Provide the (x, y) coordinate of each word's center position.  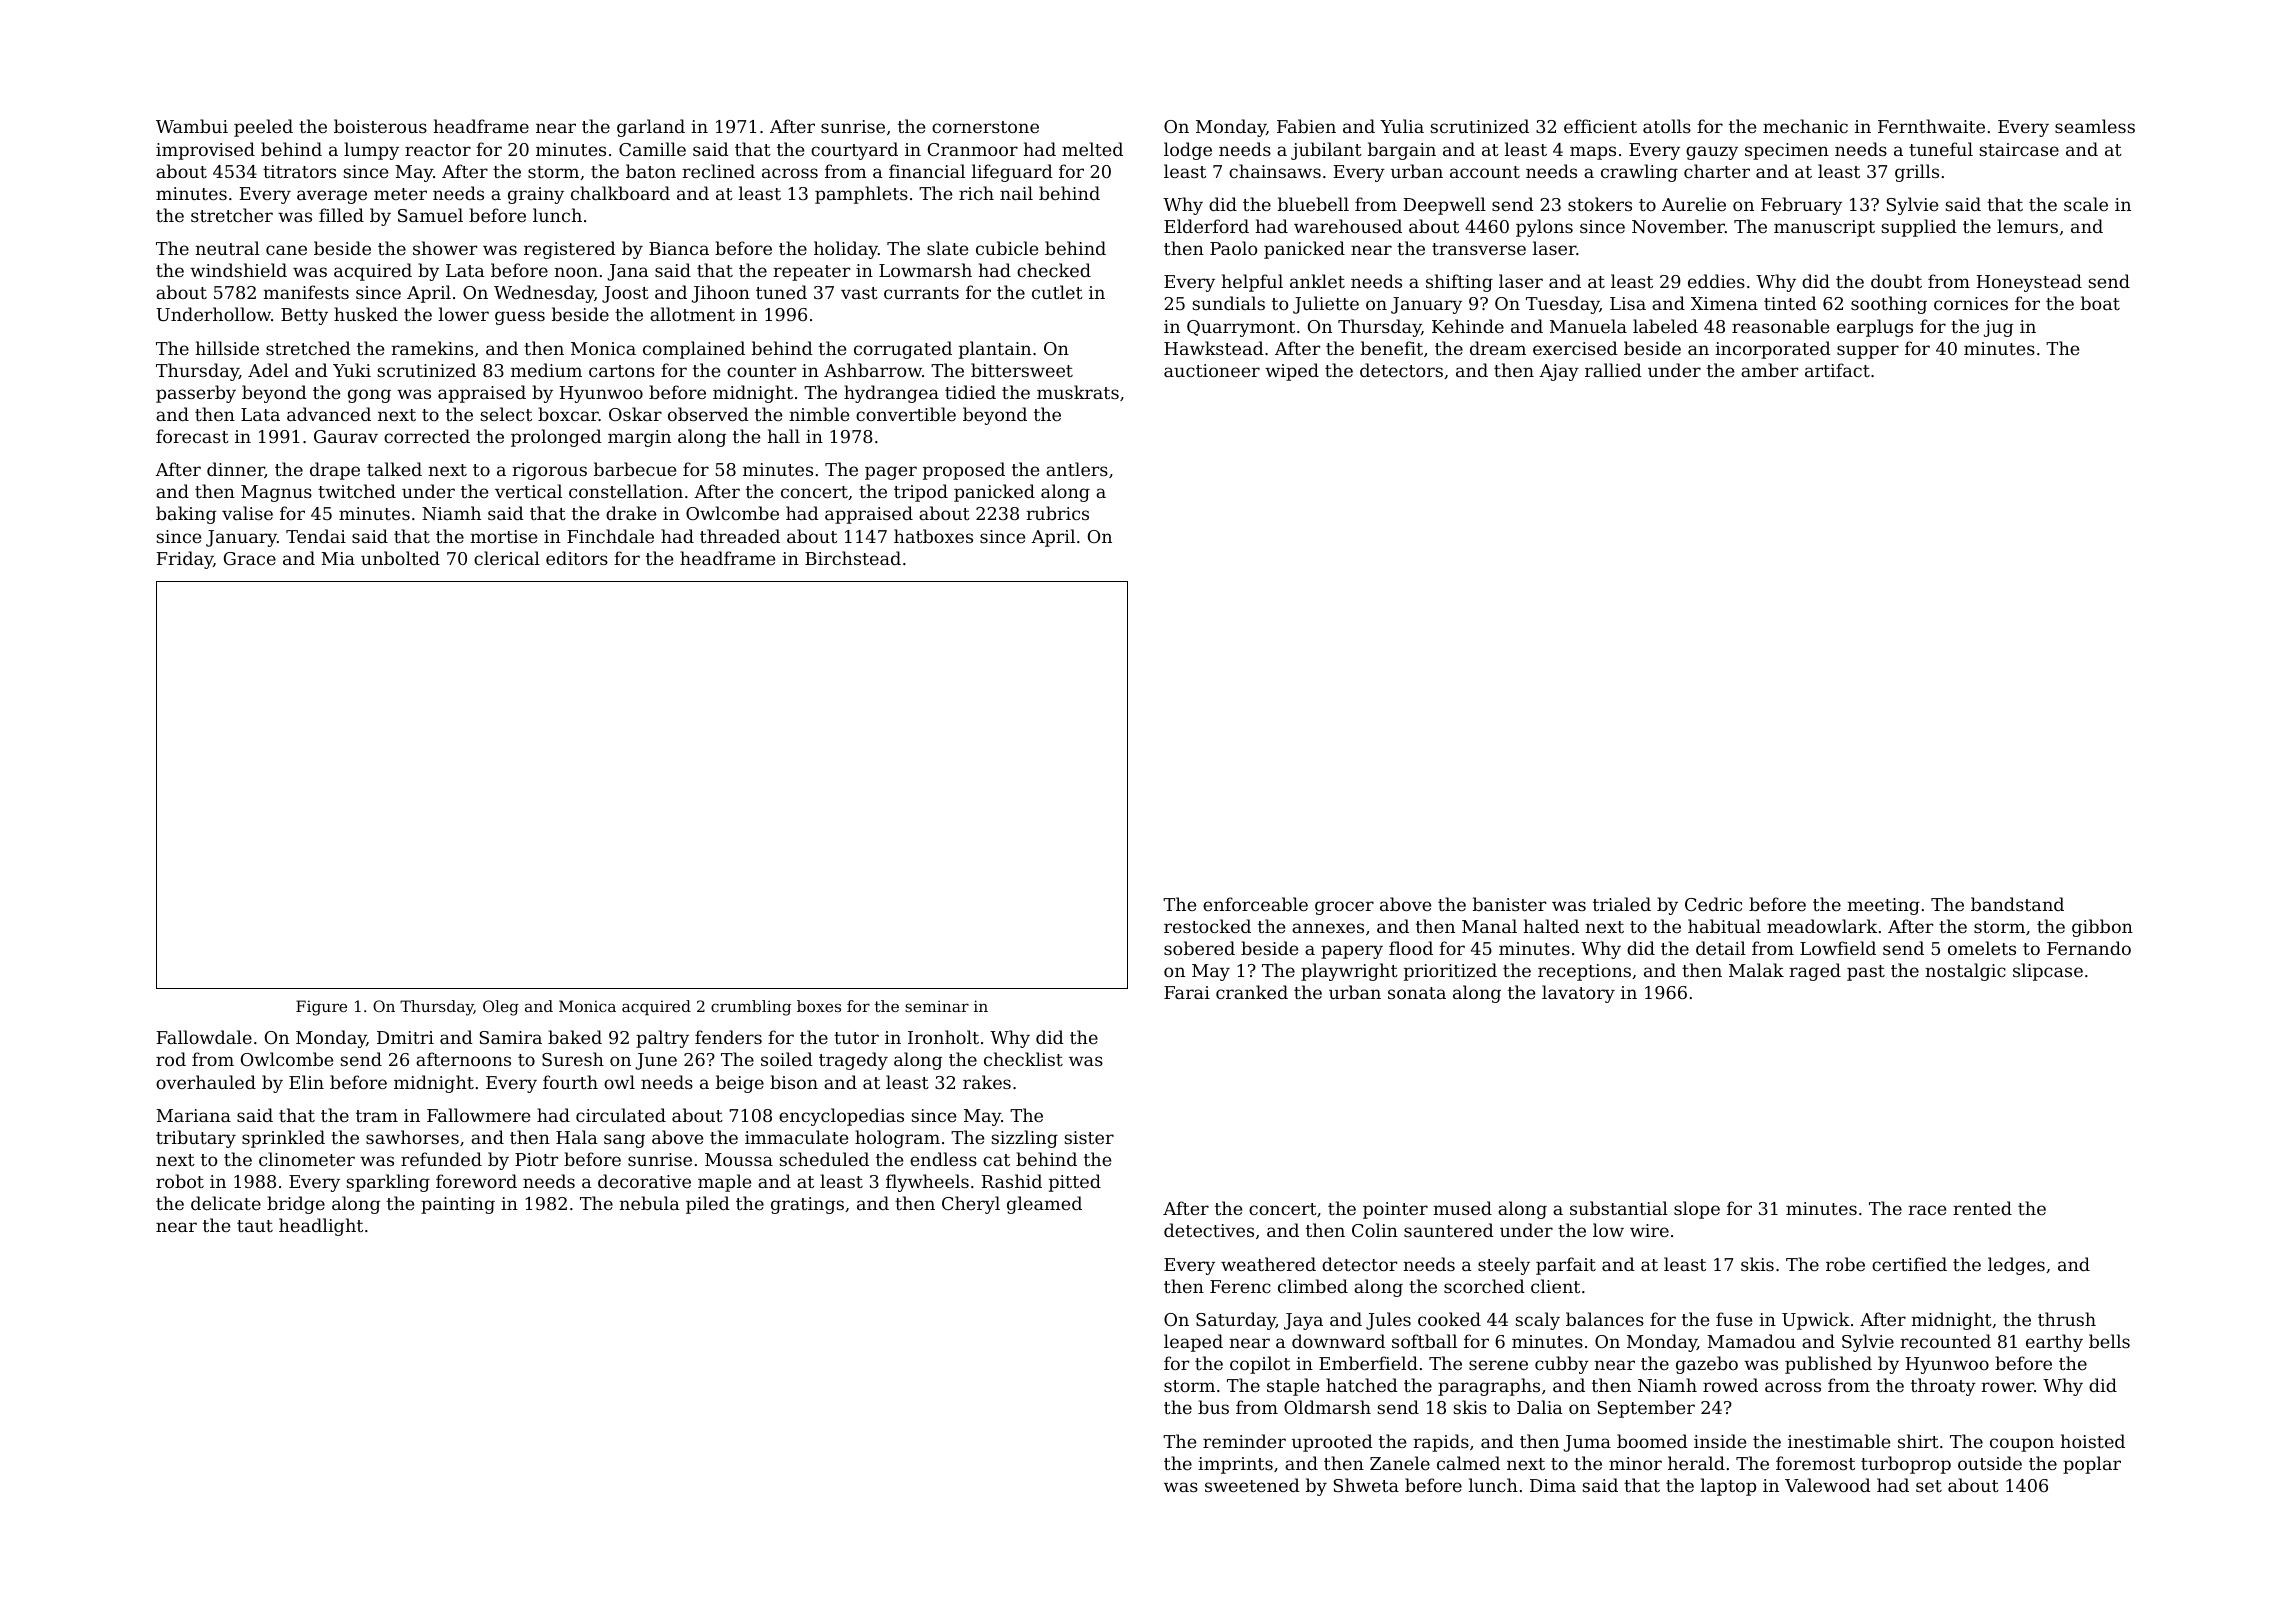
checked (1054, 270)
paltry (662, 1039)
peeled (263, 128)
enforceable (1255, 904)
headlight (321, 1227)
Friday (185, 560)
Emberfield (1368, 1363)
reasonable (1780, 326)
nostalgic (1965, 972)
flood (1411, 948)
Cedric (1713, 904)
